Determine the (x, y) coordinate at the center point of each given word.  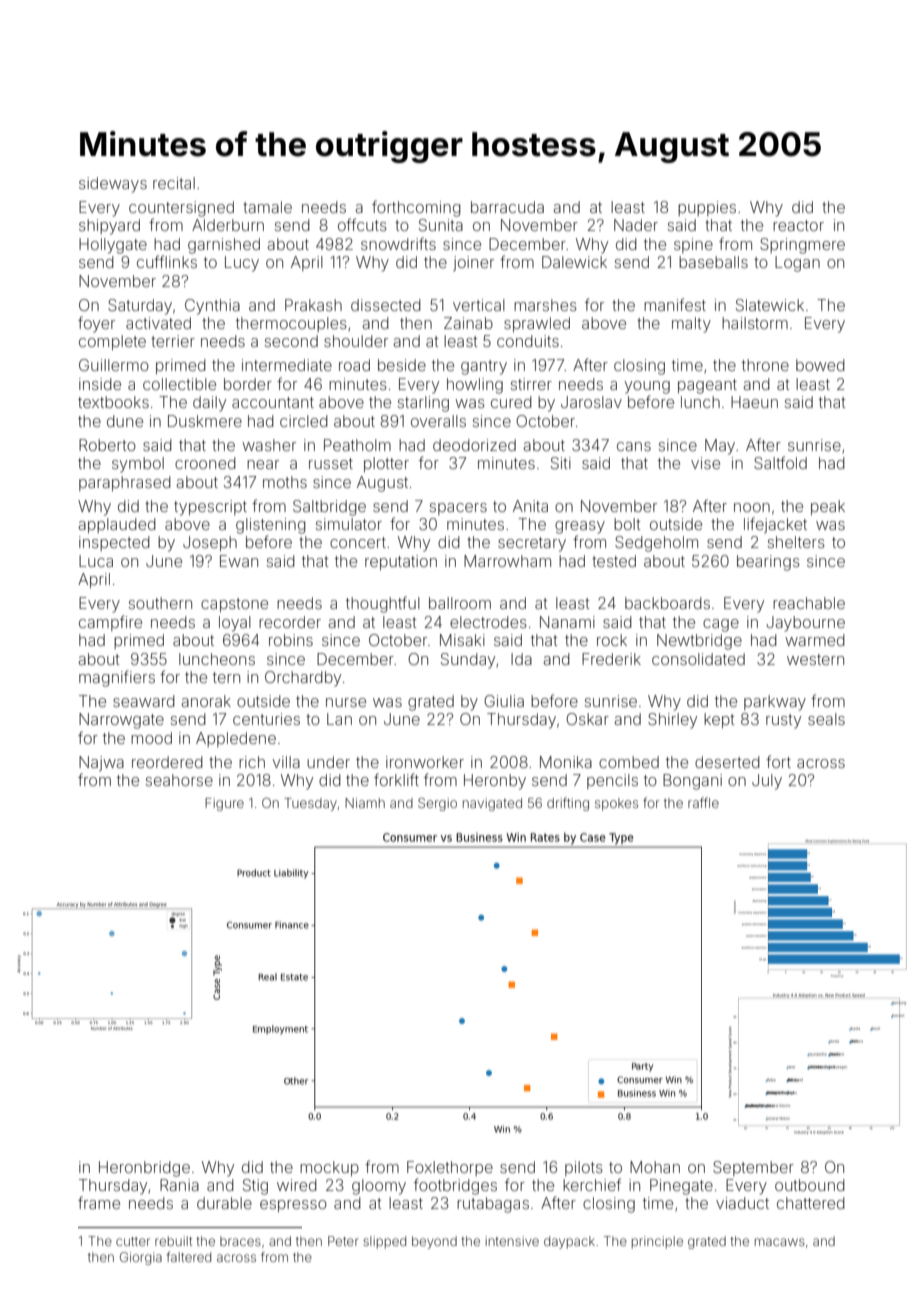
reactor (798, 225)
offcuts (362, 224)
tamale (267, 207)
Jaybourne (806, 624)
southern (160, 603)
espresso (293, 1206)
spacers (458, 509)
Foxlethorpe (450, 1168)
